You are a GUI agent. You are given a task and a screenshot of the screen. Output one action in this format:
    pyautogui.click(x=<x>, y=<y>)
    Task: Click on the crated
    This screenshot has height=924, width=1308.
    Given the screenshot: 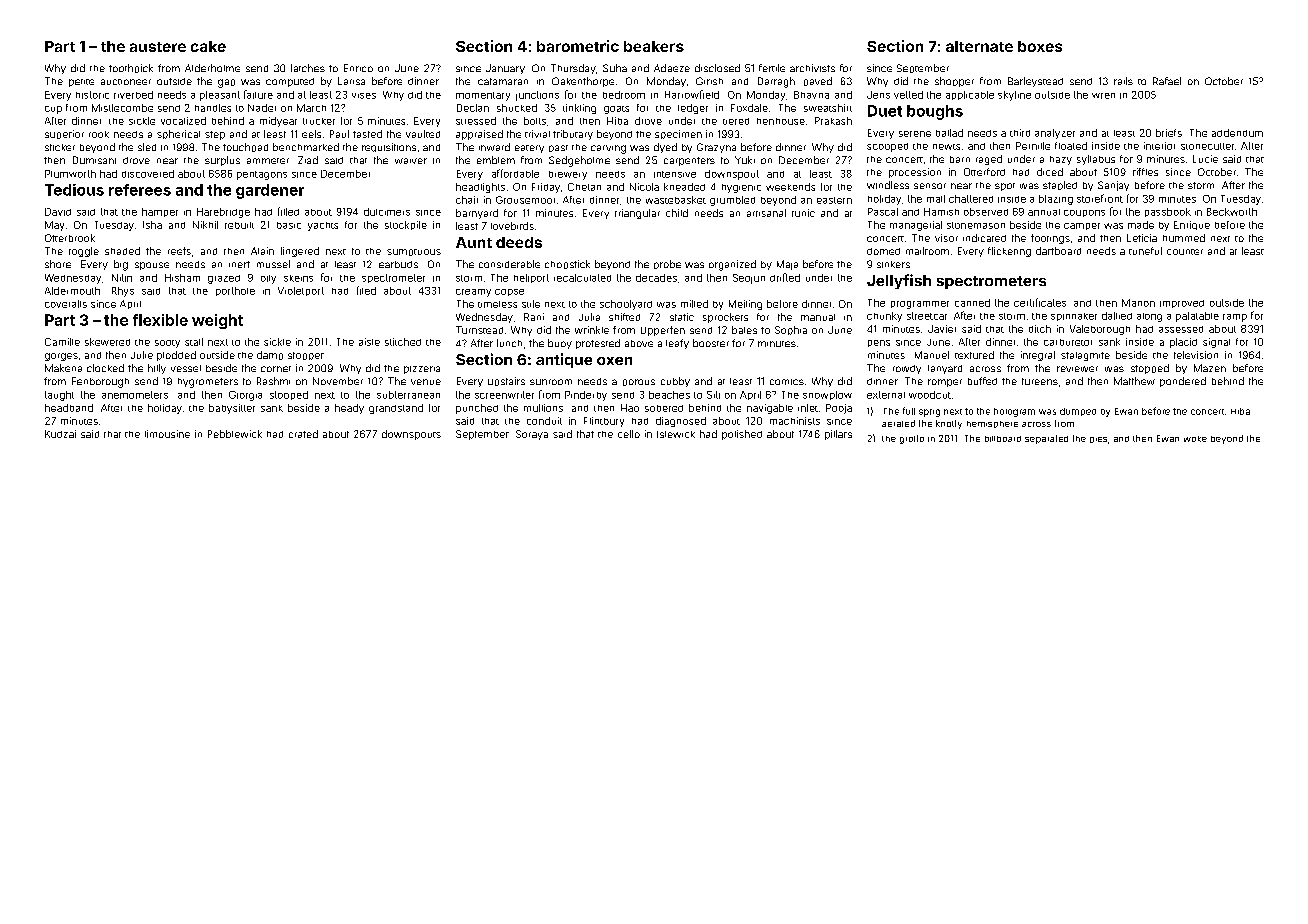 What is the action you would take?
    pyautogui.click(x=303, y=434)
